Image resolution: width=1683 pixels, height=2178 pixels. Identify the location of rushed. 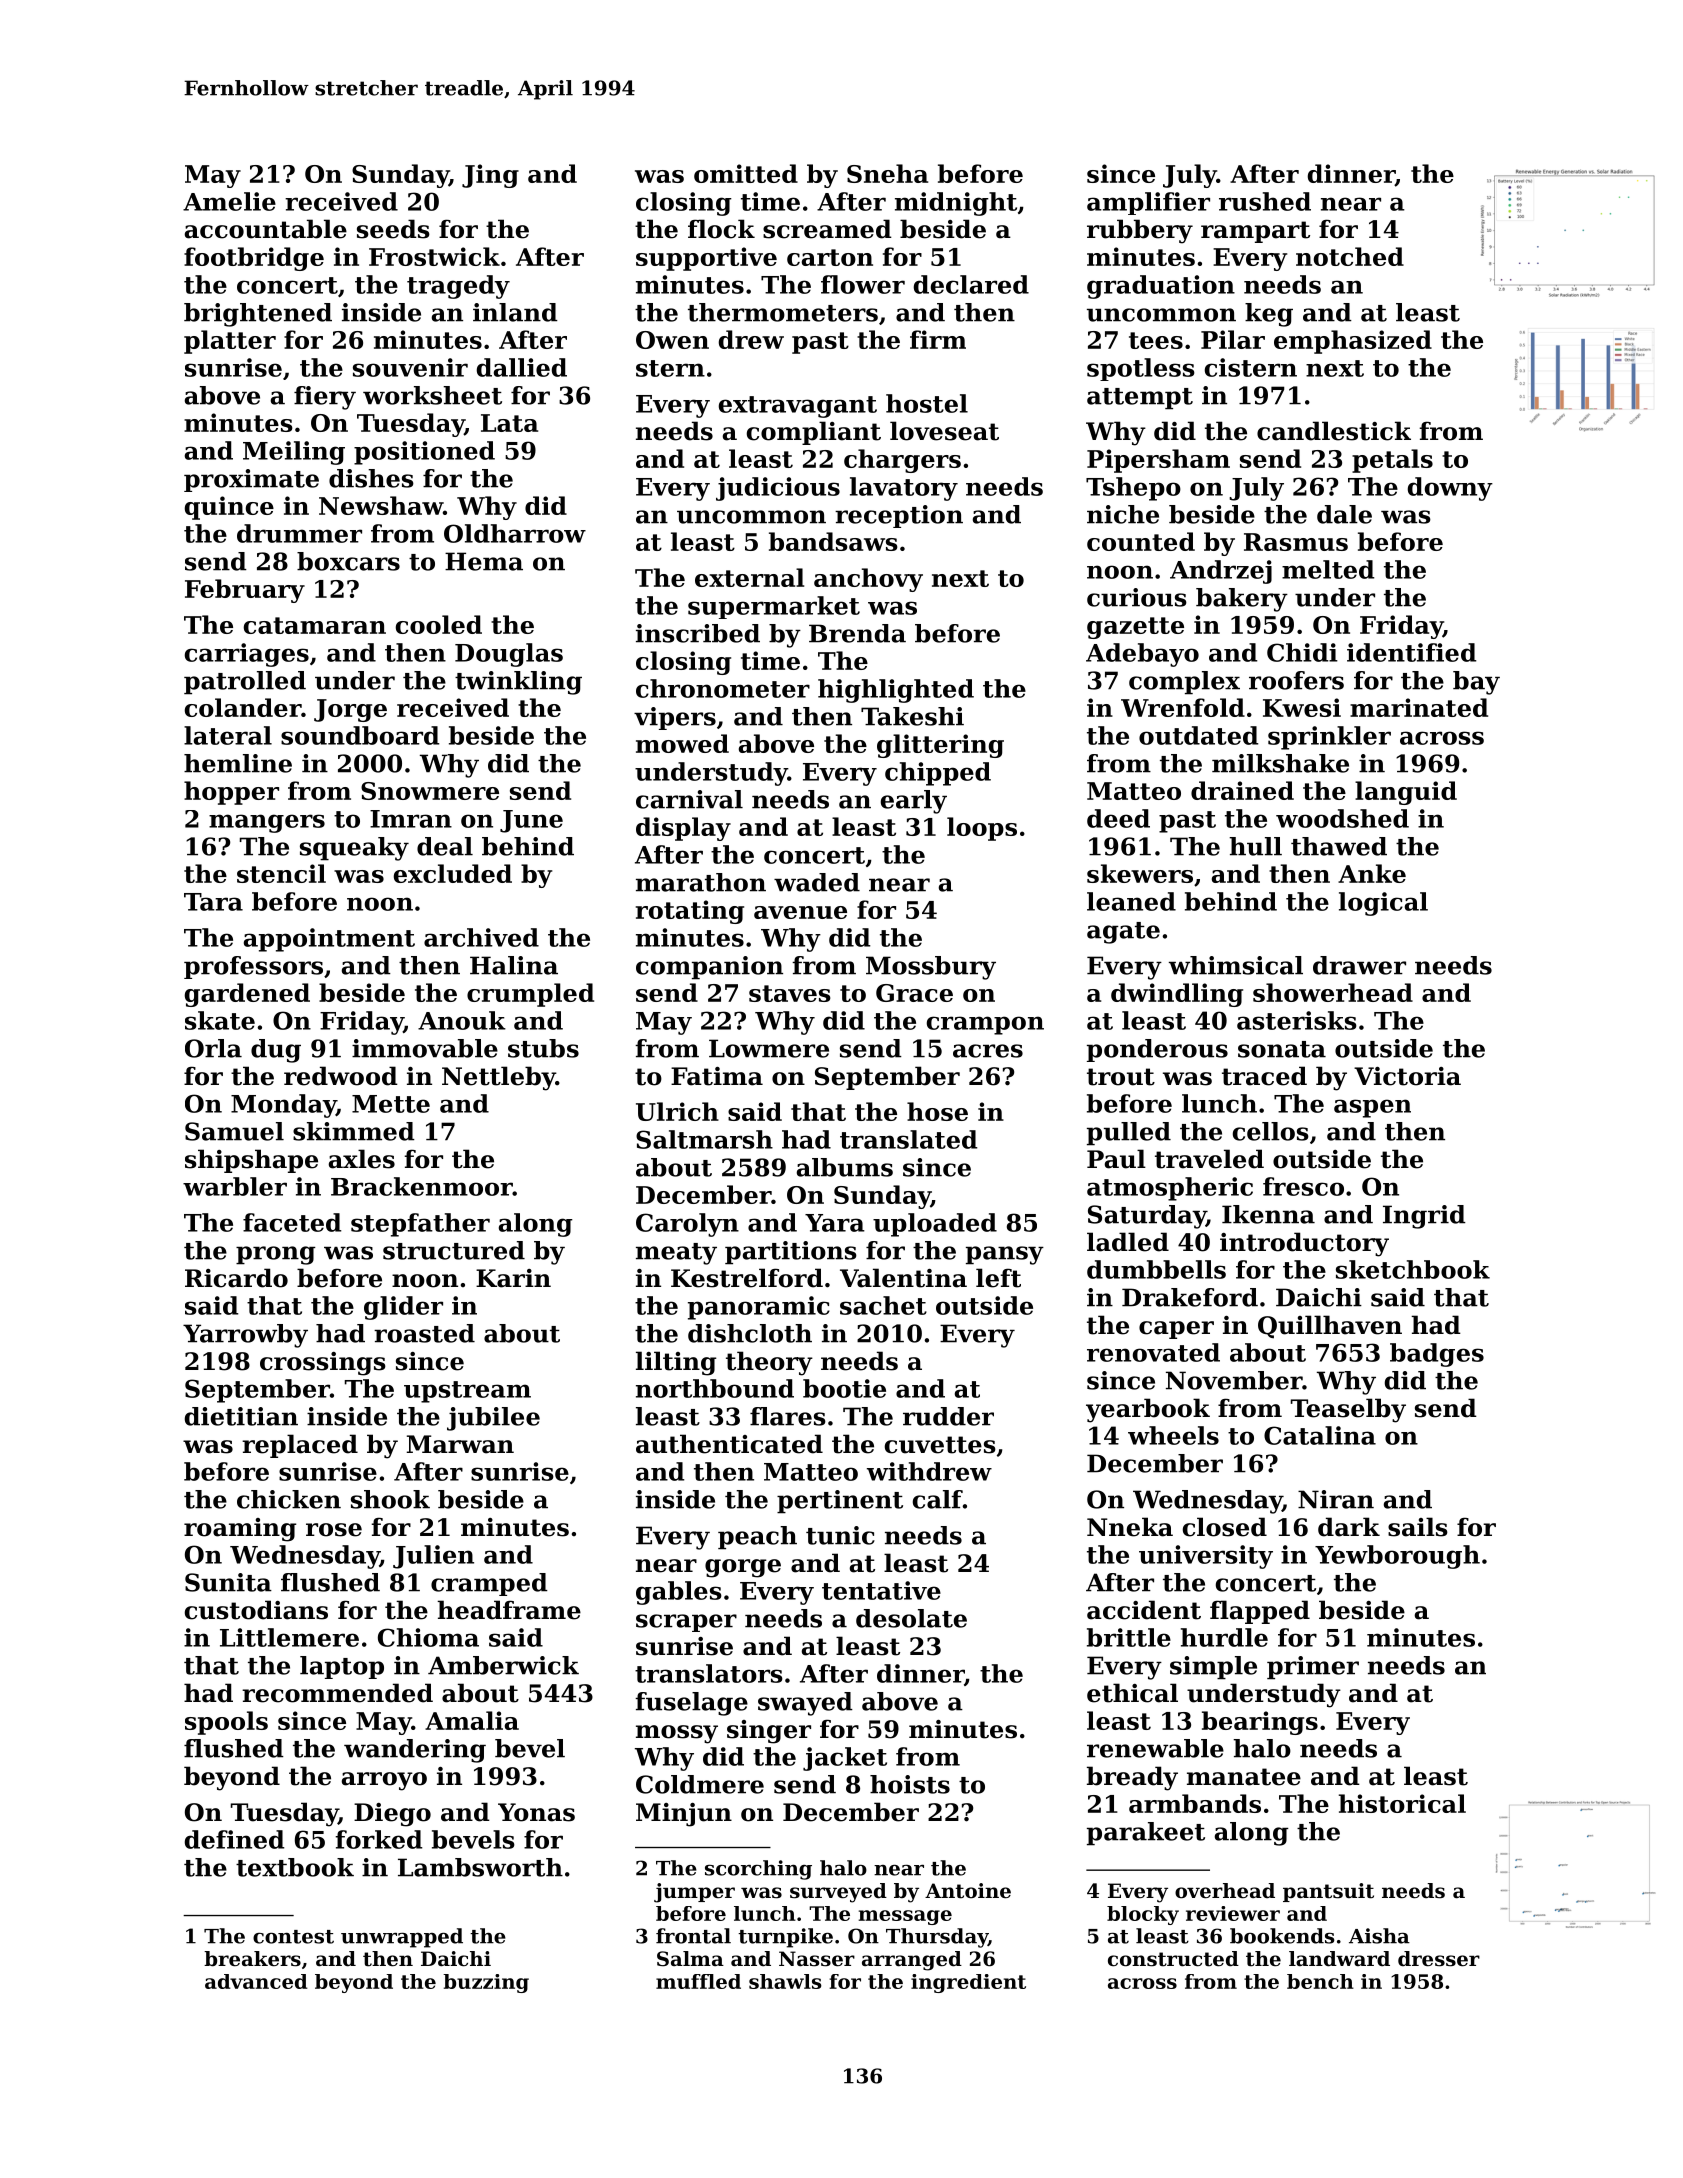
(1265, 201).
